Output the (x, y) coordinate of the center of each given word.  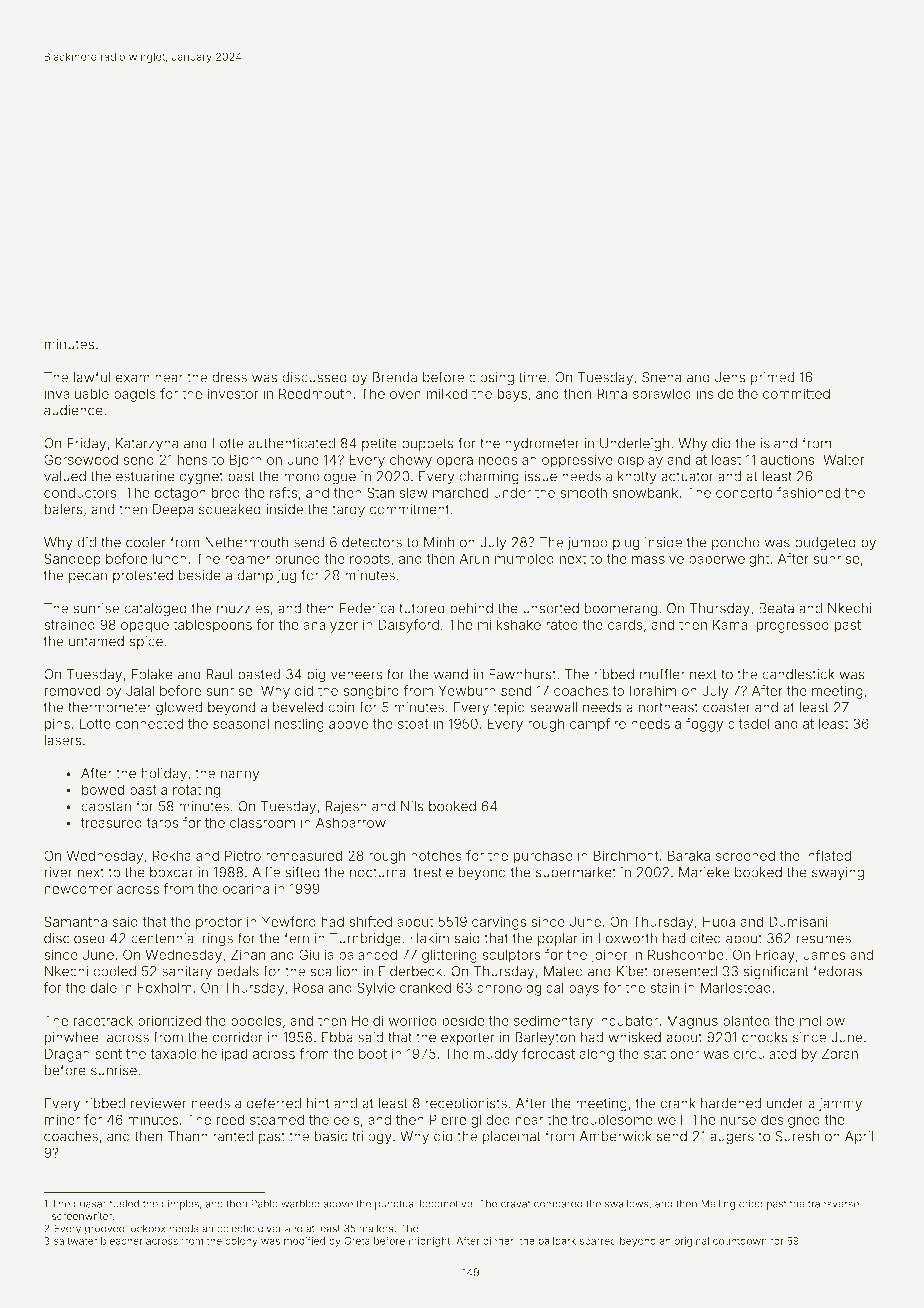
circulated (765, 1053)
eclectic (235, 1228)
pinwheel (73, 1038)
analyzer (330, 626)
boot (373, 1053)
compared (558, 1205)
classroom (262, 822)
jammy (840, 1105)
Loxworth (627, 938)
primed (772, 378)
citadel (749, 723)
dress (229, 377)
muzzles (243, 608)
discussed (314, 377)
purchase (543, 857)
